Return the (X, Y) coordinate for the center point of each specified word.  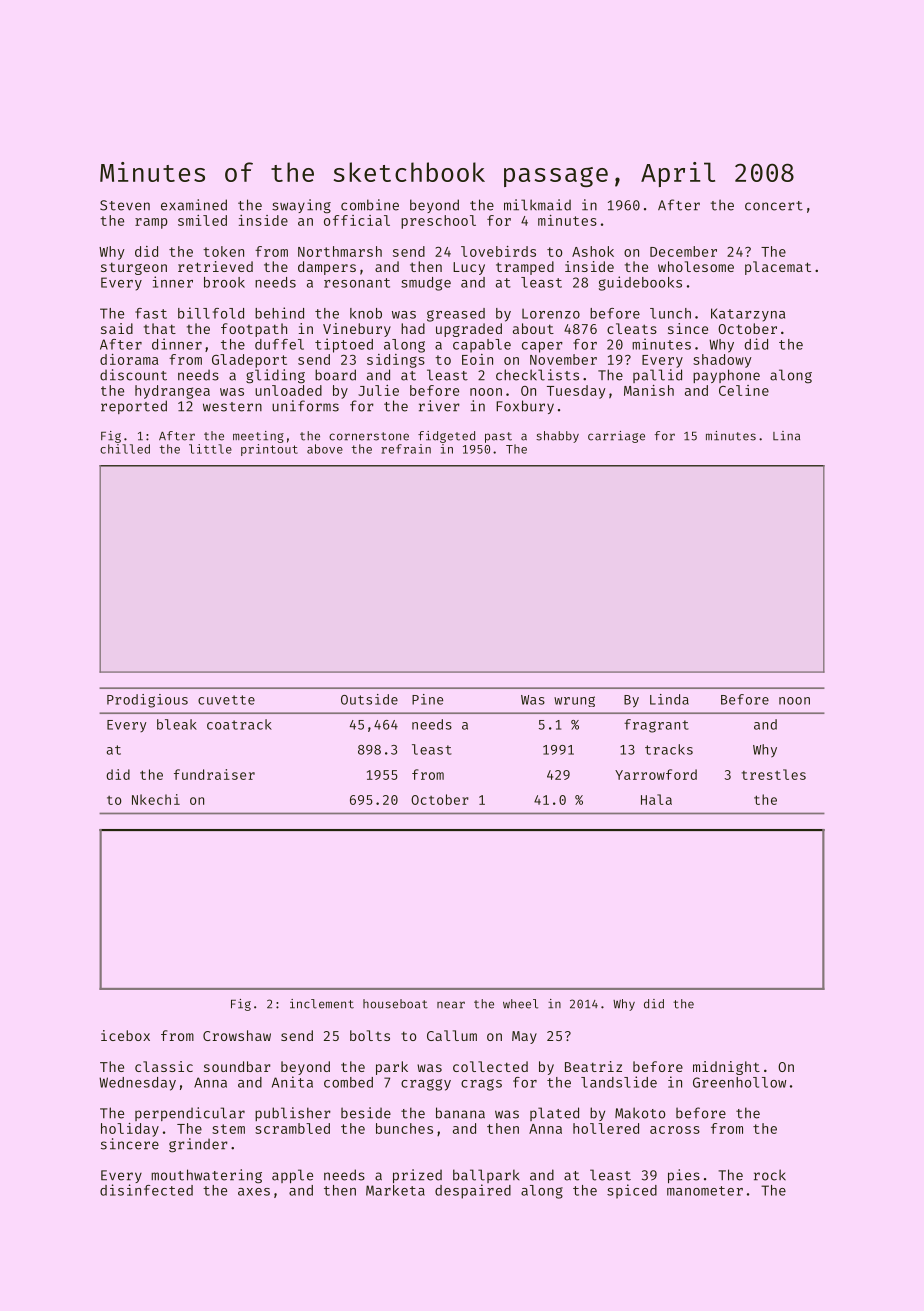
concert (774, 206)
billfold (211, 313)
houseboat (395, 1004)
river (439, 406)
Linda (669, 699)
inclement (322, 1004)
